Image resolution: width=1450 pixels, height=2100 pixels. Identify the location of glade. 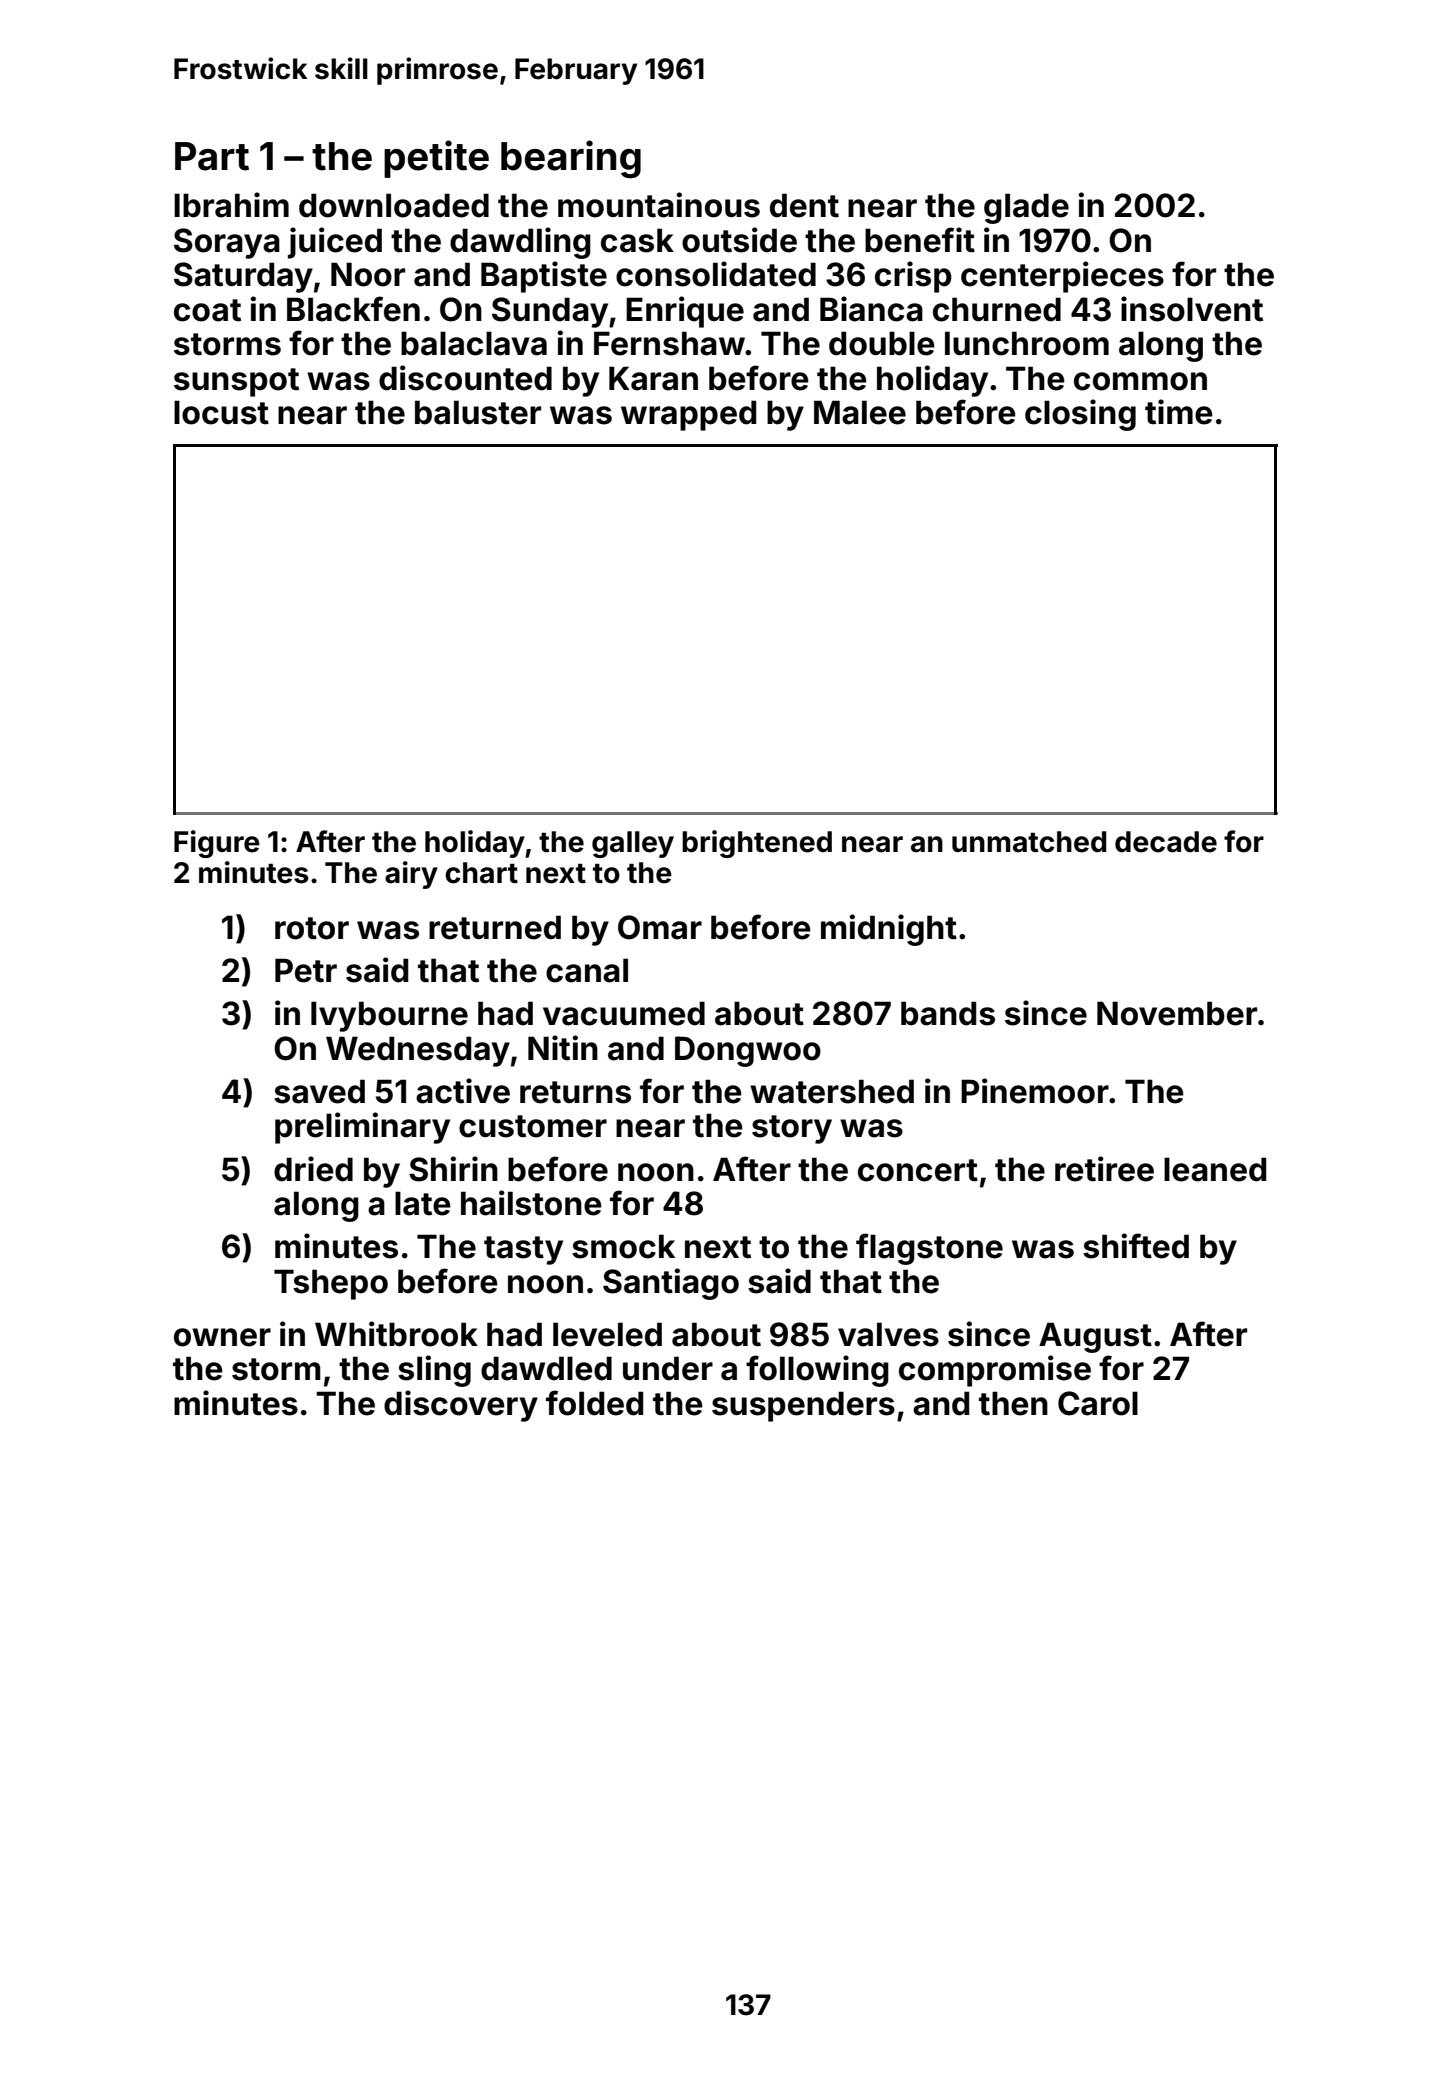
(1026, 208).
